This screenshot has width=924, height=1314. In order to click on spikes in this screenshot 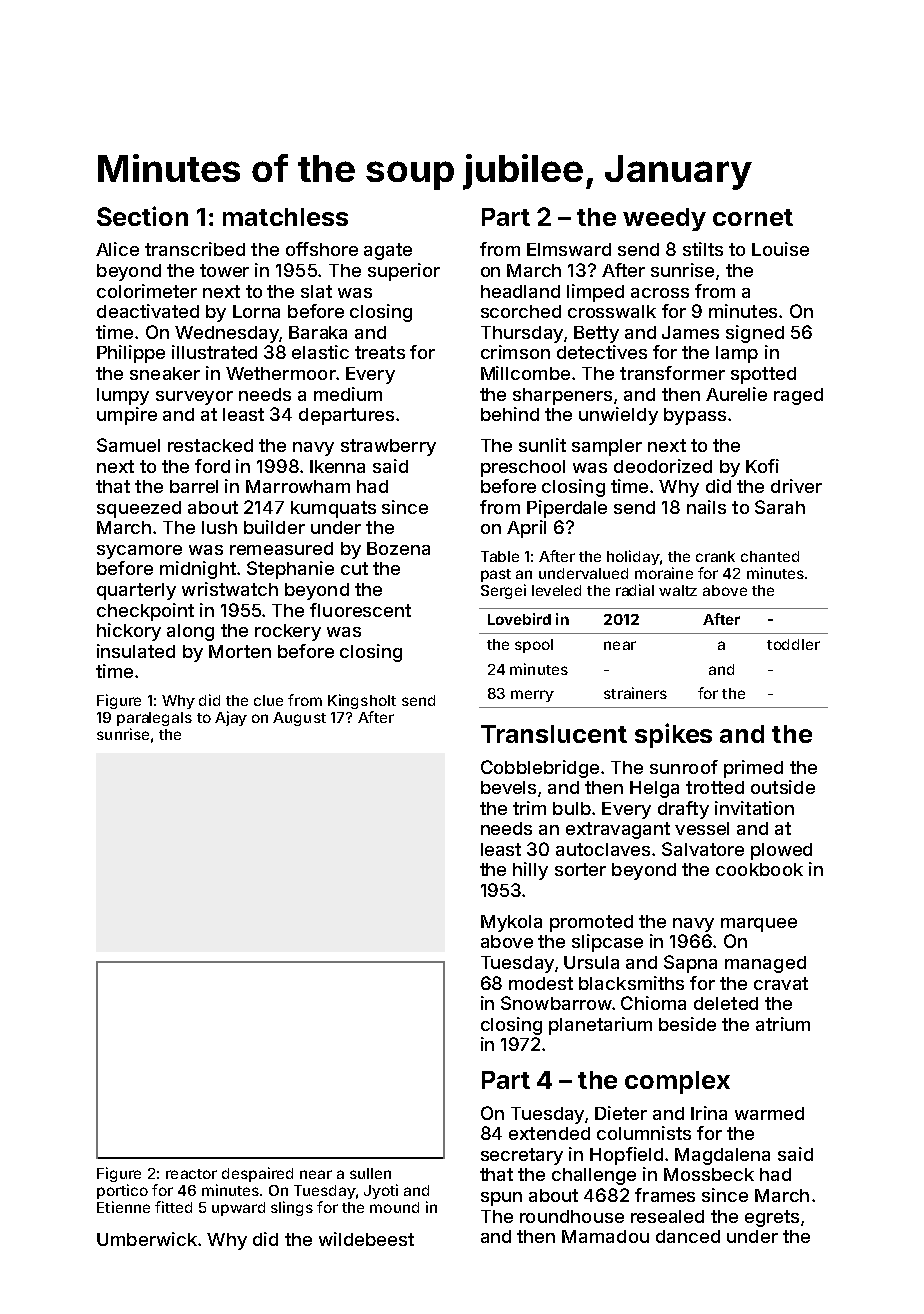, I will do `click(673, 735)`.
